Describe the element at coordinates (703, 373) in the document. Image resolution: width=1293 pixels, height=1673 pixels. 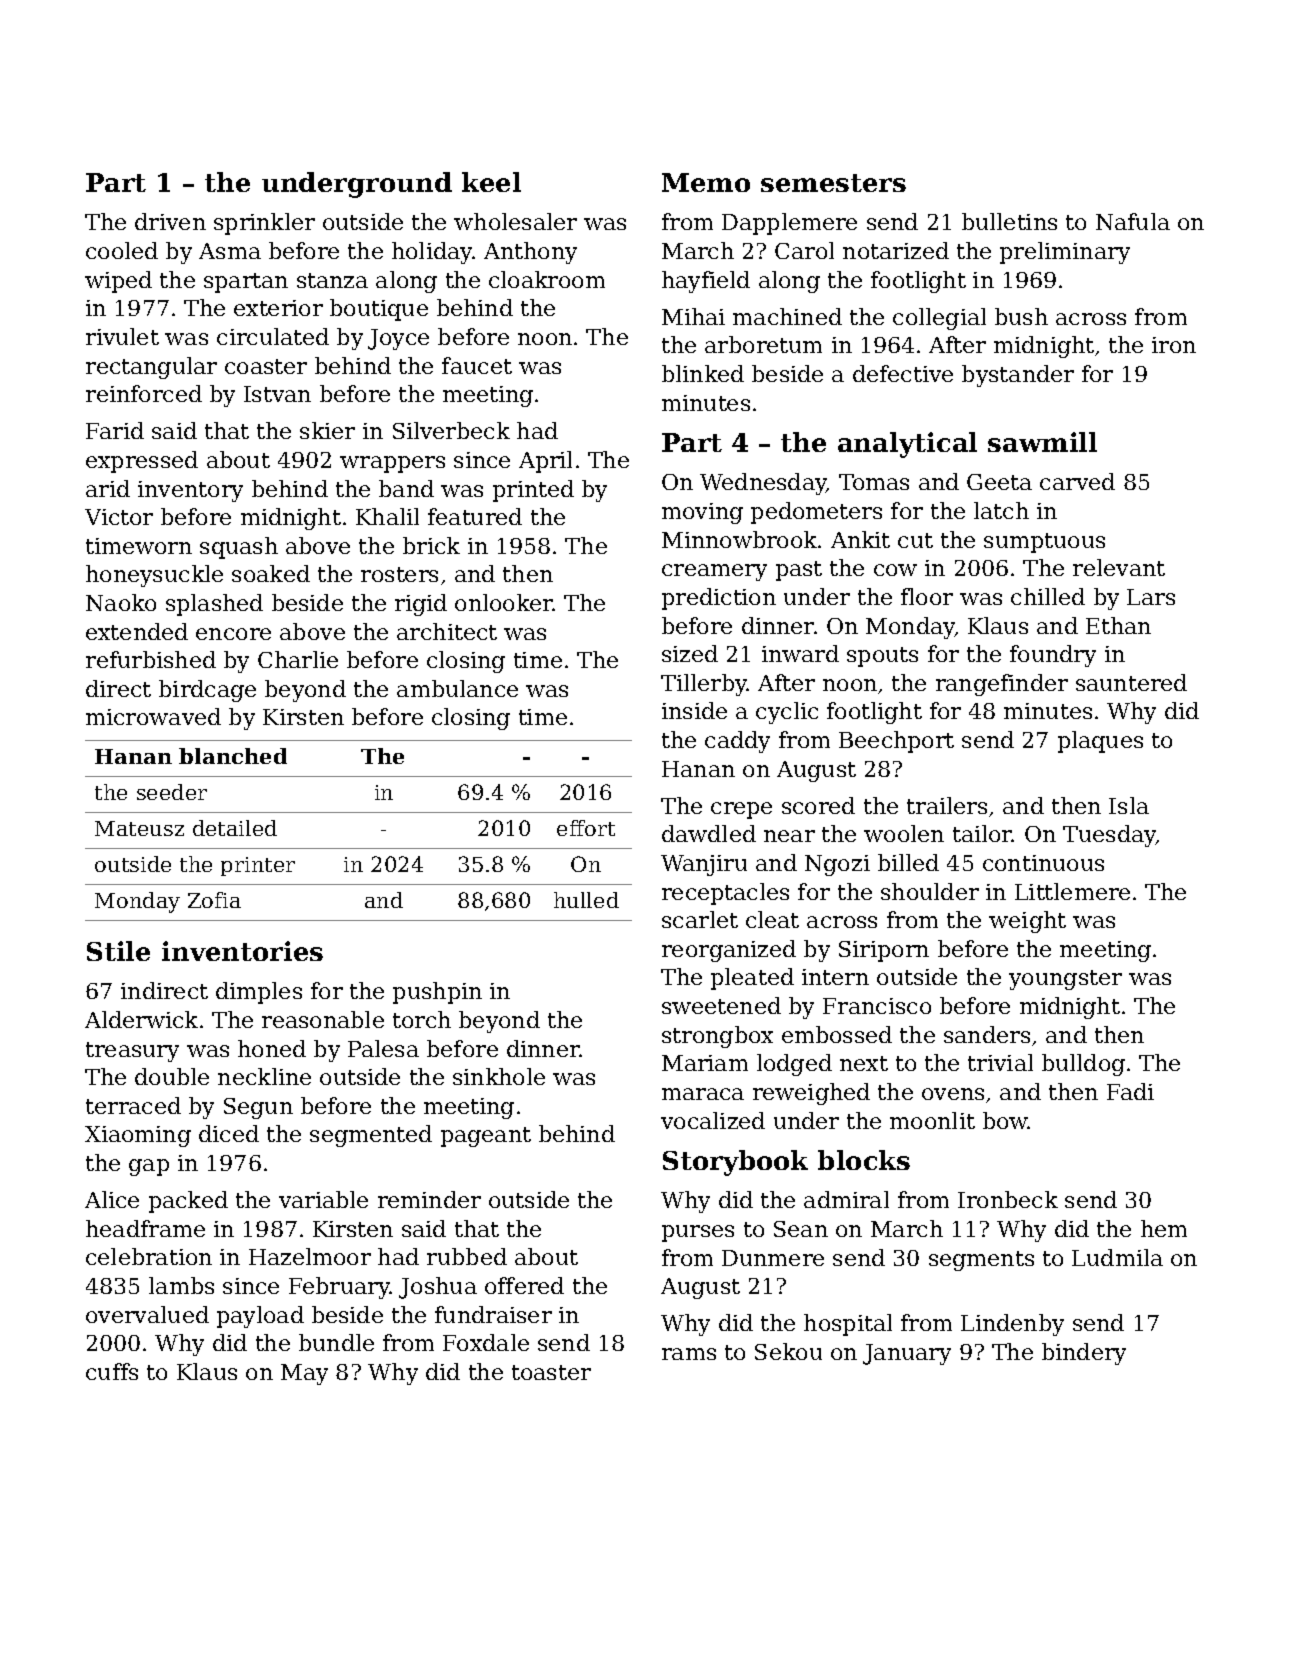
I see `blinked` at that location.
